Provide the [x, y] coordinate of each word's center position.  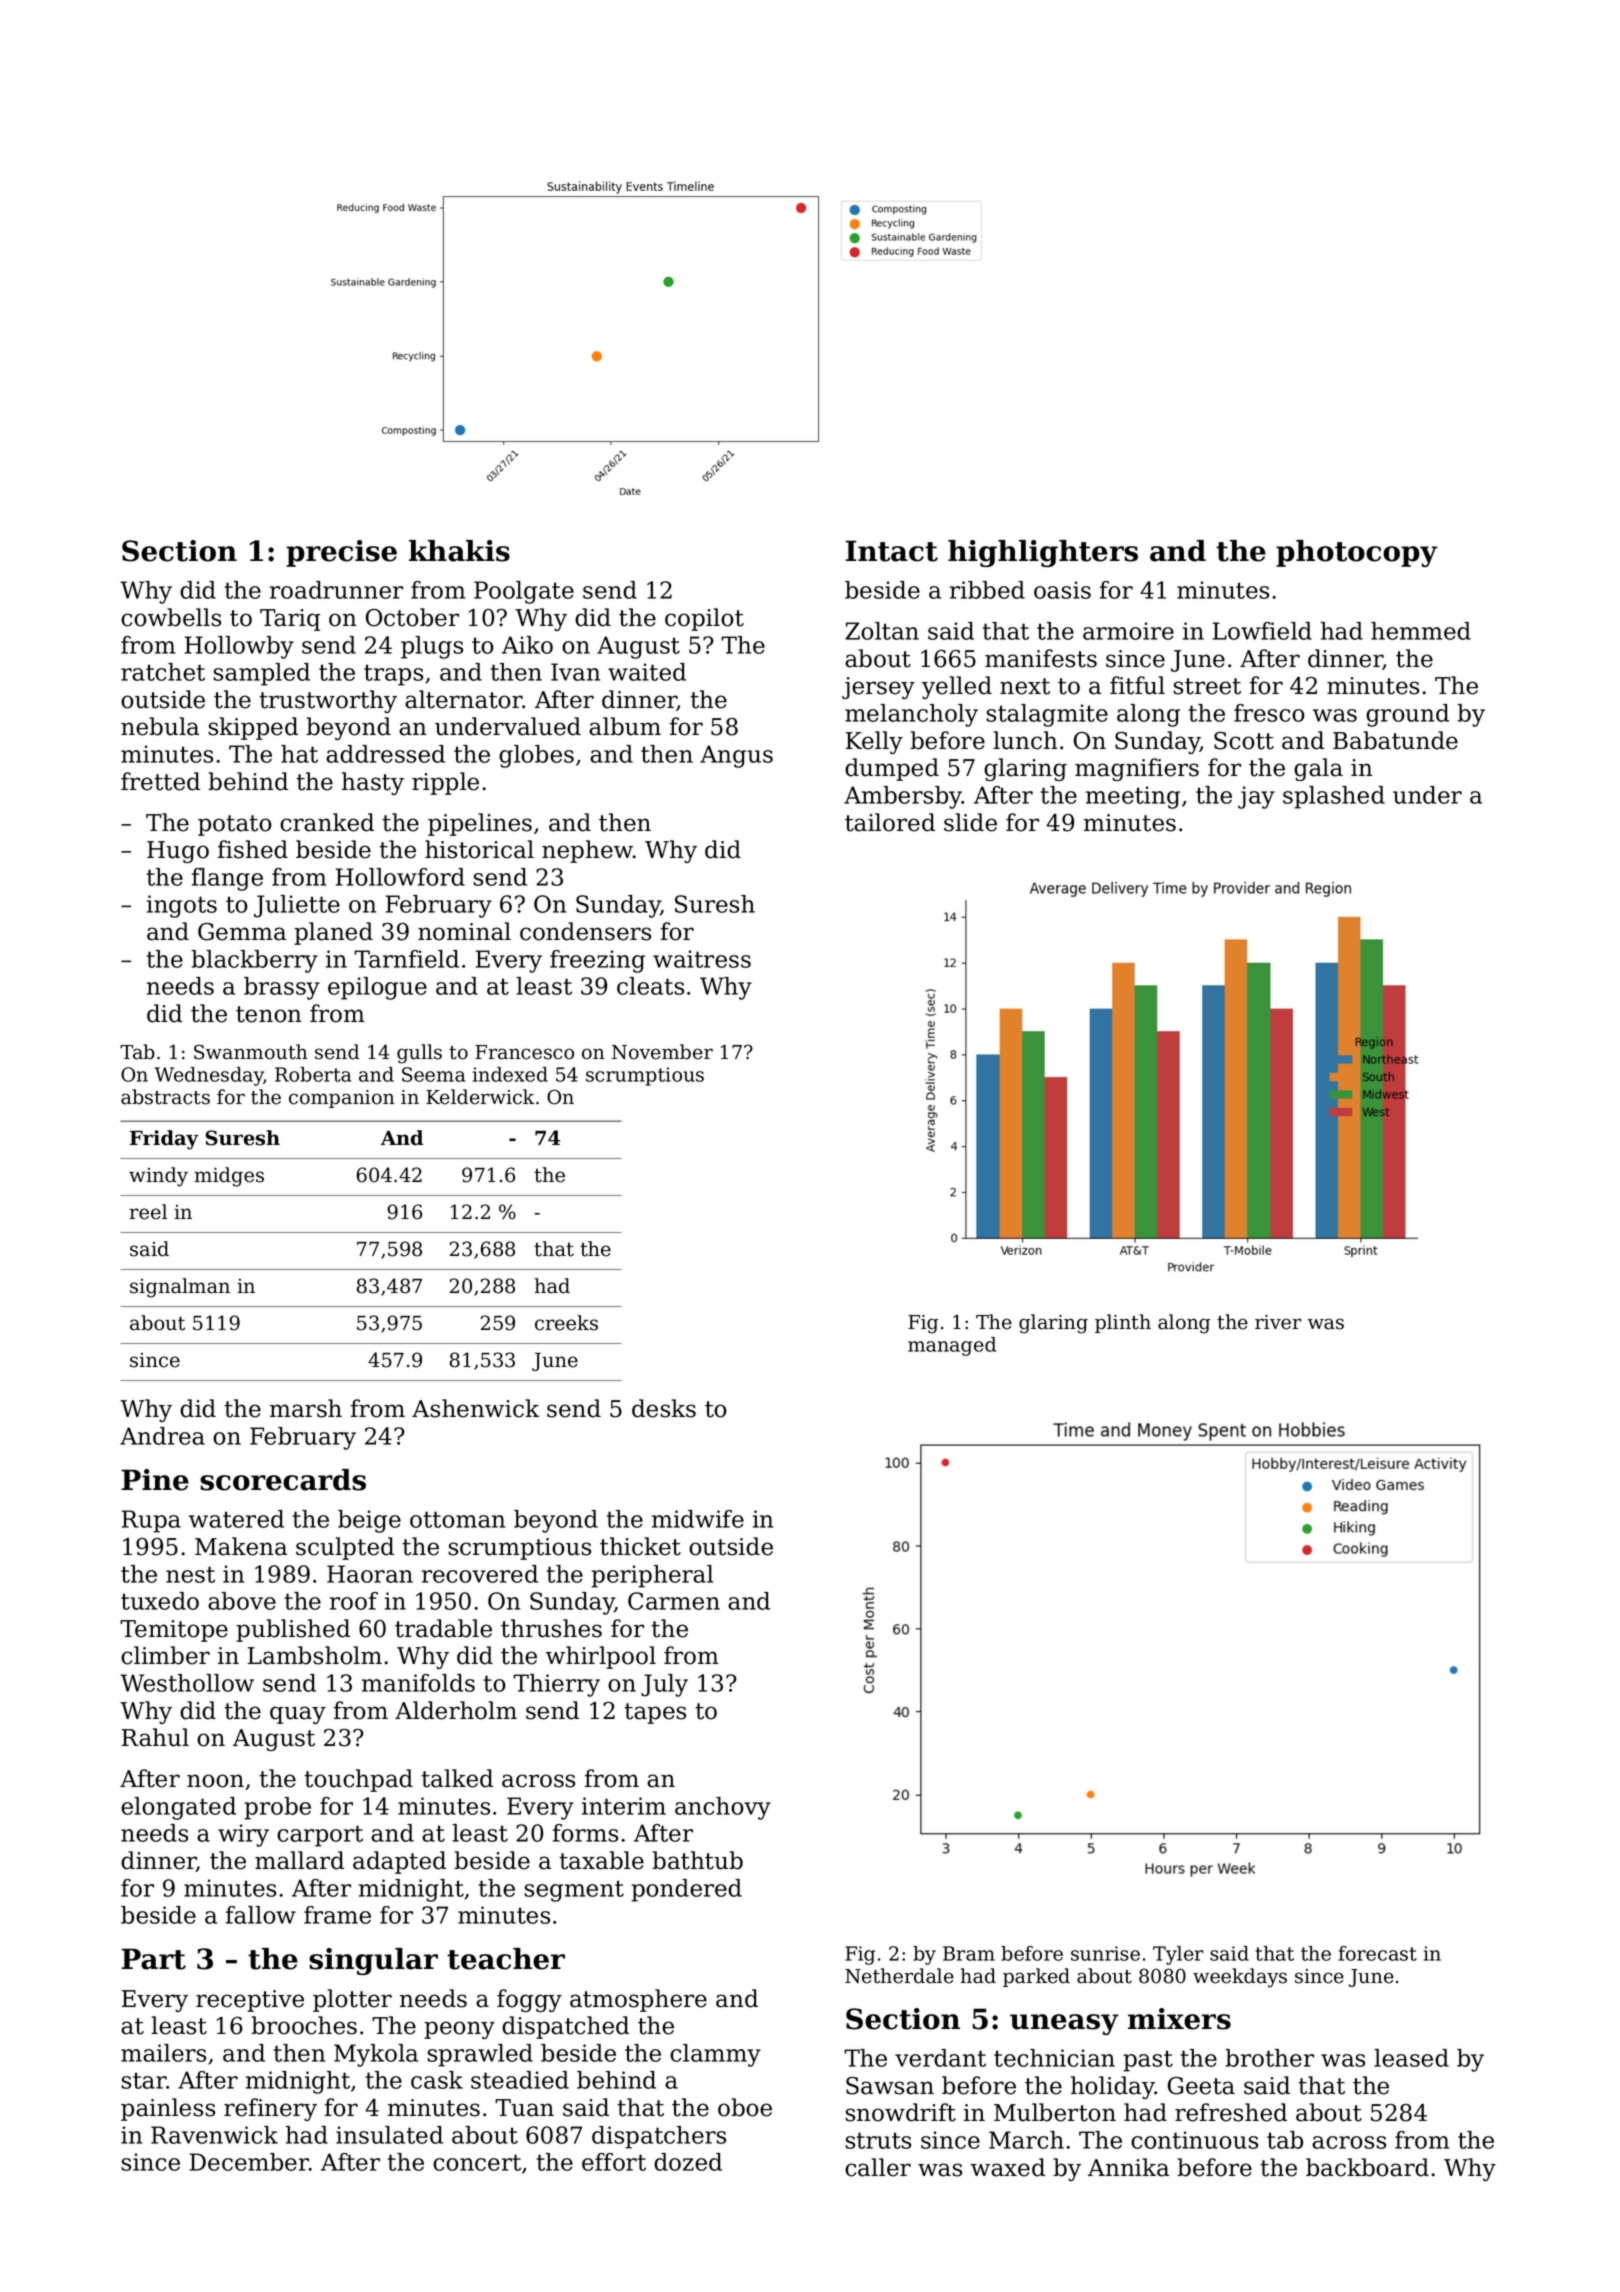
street [1207, 686]
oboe [745, 2107]
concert [477, 2162]
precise [341, 553]
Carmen [674, 1601]
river [1278, 1322]
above [242, 1601]
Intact [892, 551]
